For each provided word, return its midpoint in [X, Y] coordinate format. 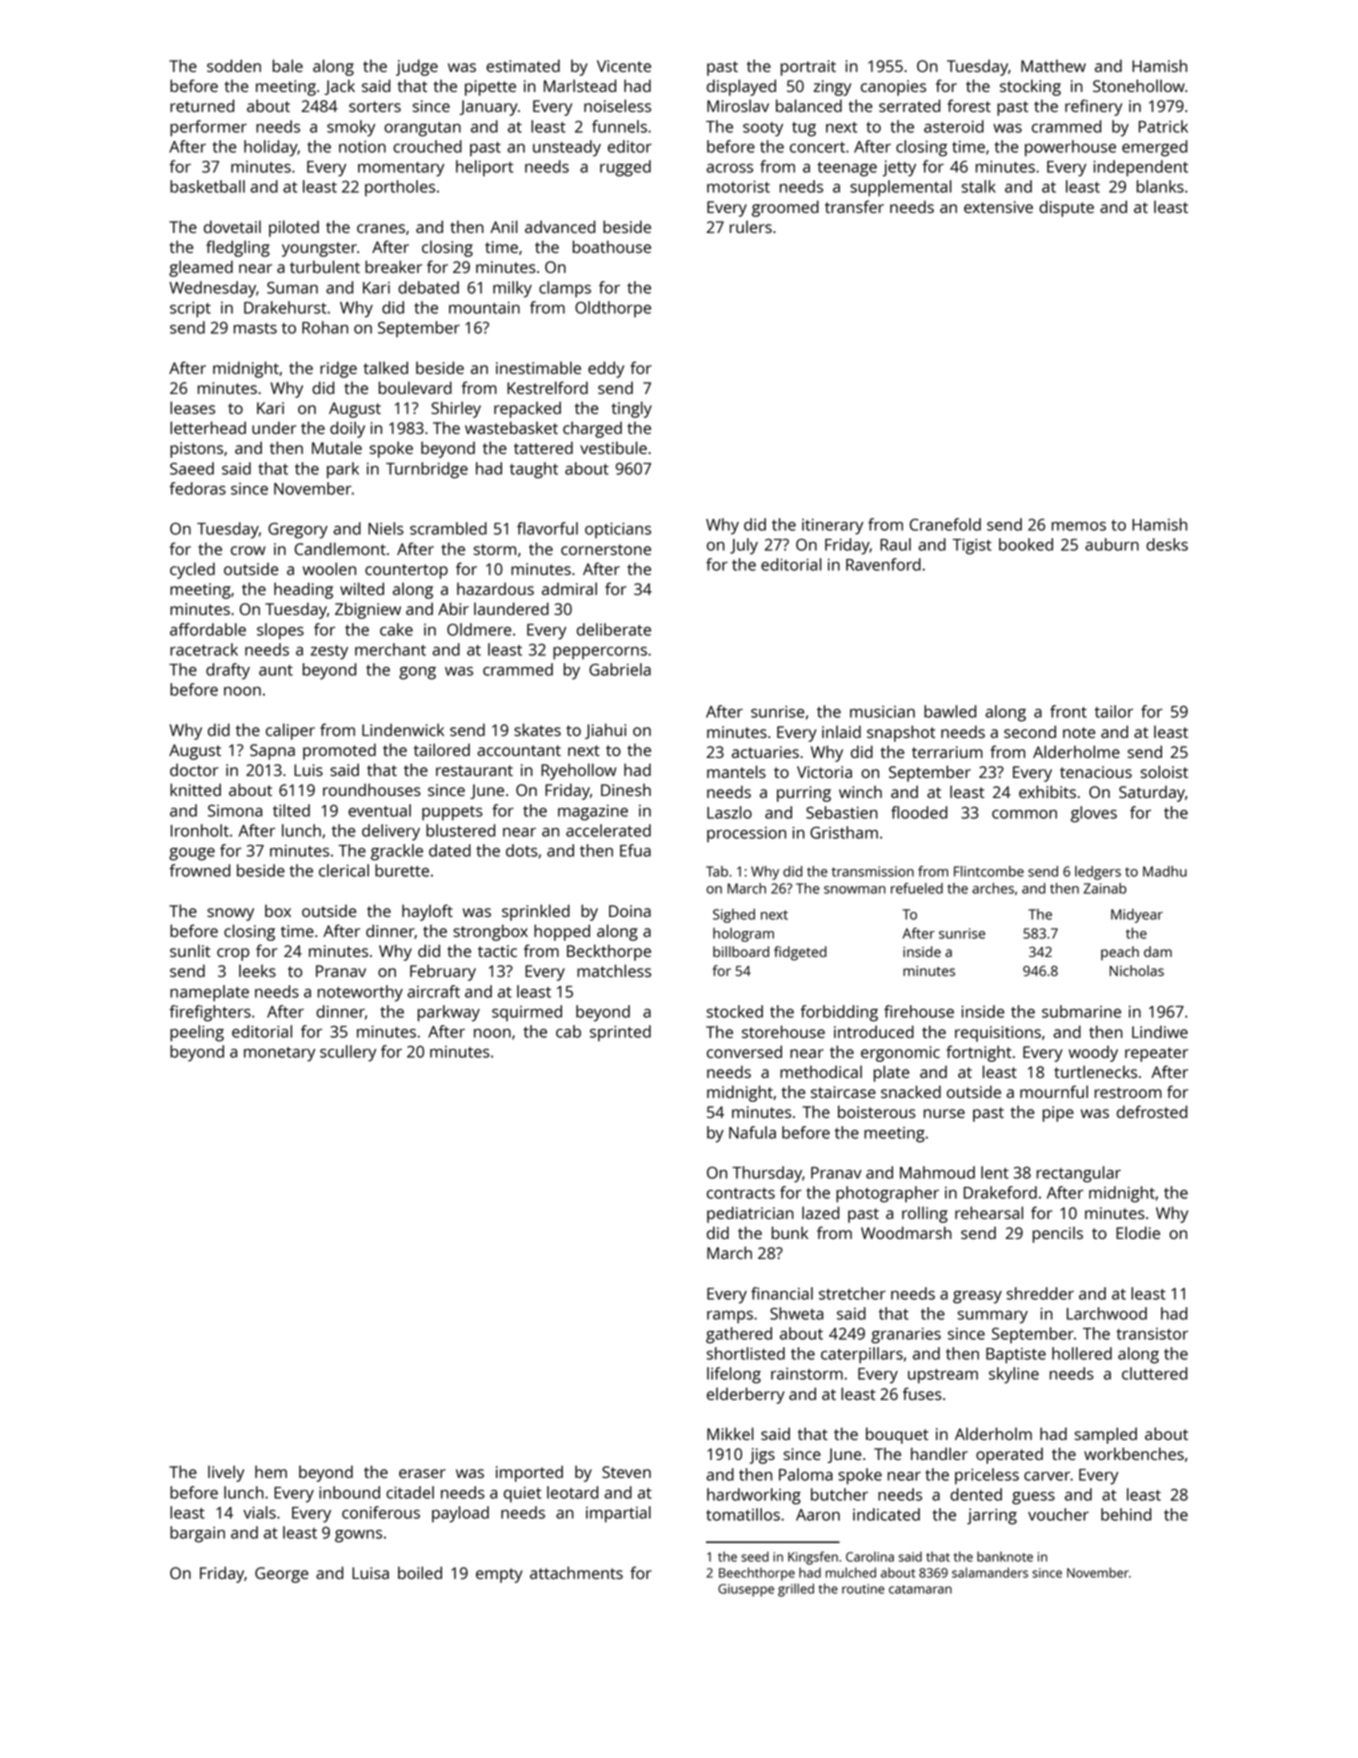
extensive [998, 207]
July [744, 546]
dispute [1066, 208]
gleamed [201, 268]
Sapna [272, 752]
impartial [618, 1514]
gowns [358, 1536]
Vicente [624, 66]
